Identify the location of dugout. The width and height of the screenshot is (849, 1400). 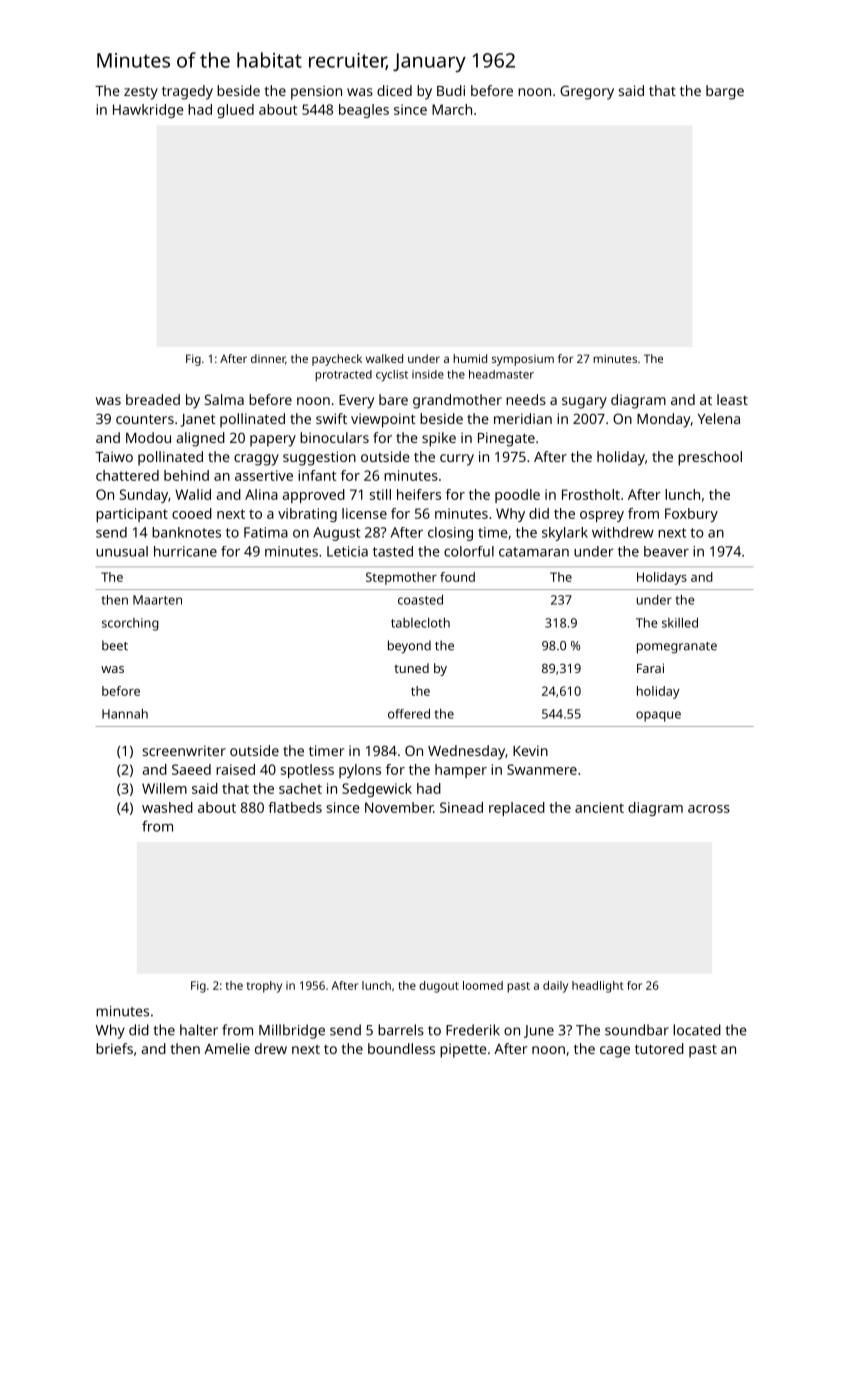
(439, 987).
